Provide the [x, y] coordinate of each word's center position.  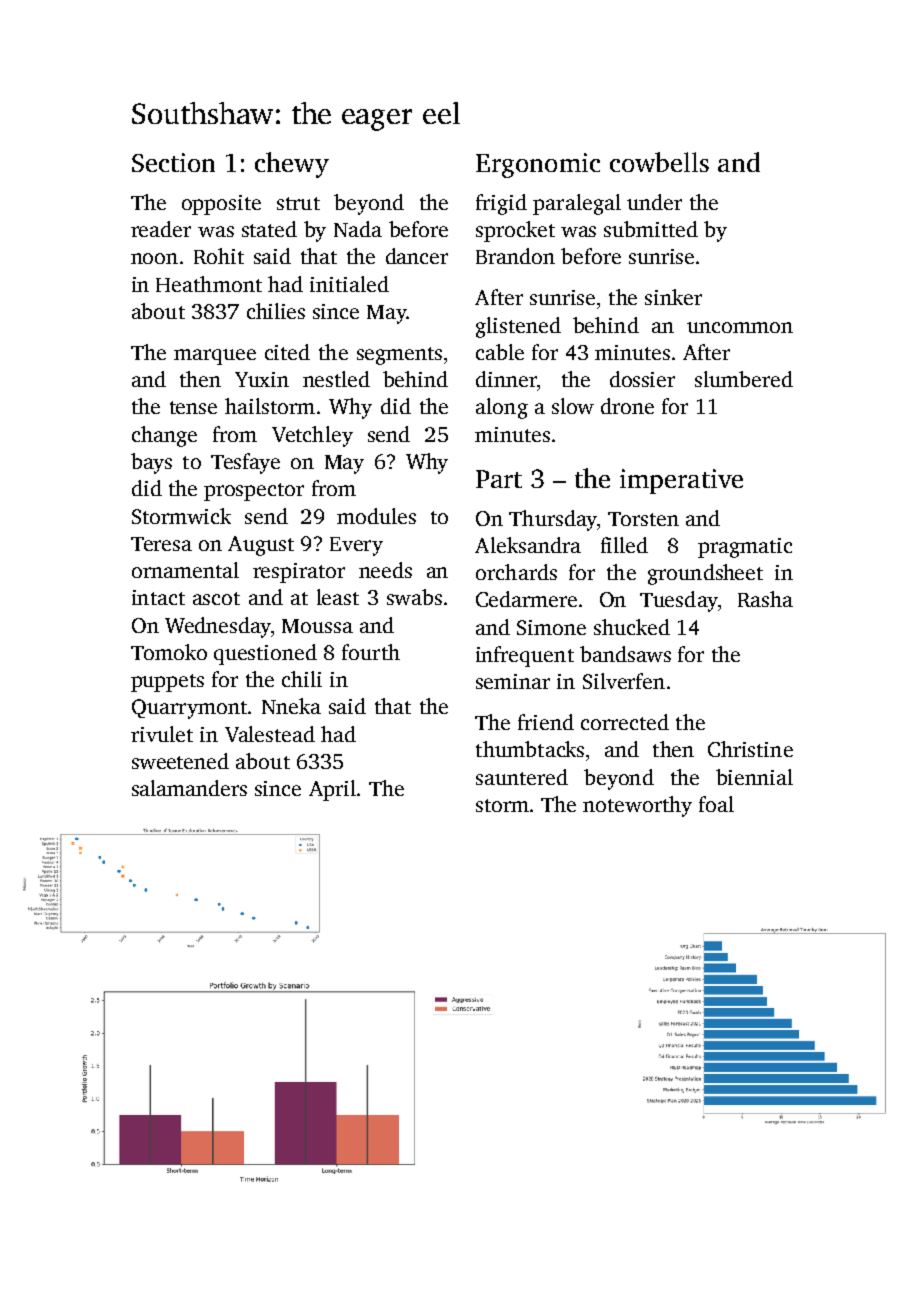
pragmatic [745, 548]
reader [161, 229]
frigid [501, 204]
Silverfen [624, 681]
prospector [254, 492]
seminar [513, 681]
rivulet [162, 734]
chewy [292, 165]
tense [193, 407]
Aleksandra [528, 545]
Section [173, 162]
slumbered [744, 379]
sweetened [180, 761]
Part [499, 479]
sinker [673, 297]
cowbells [659, 162]
